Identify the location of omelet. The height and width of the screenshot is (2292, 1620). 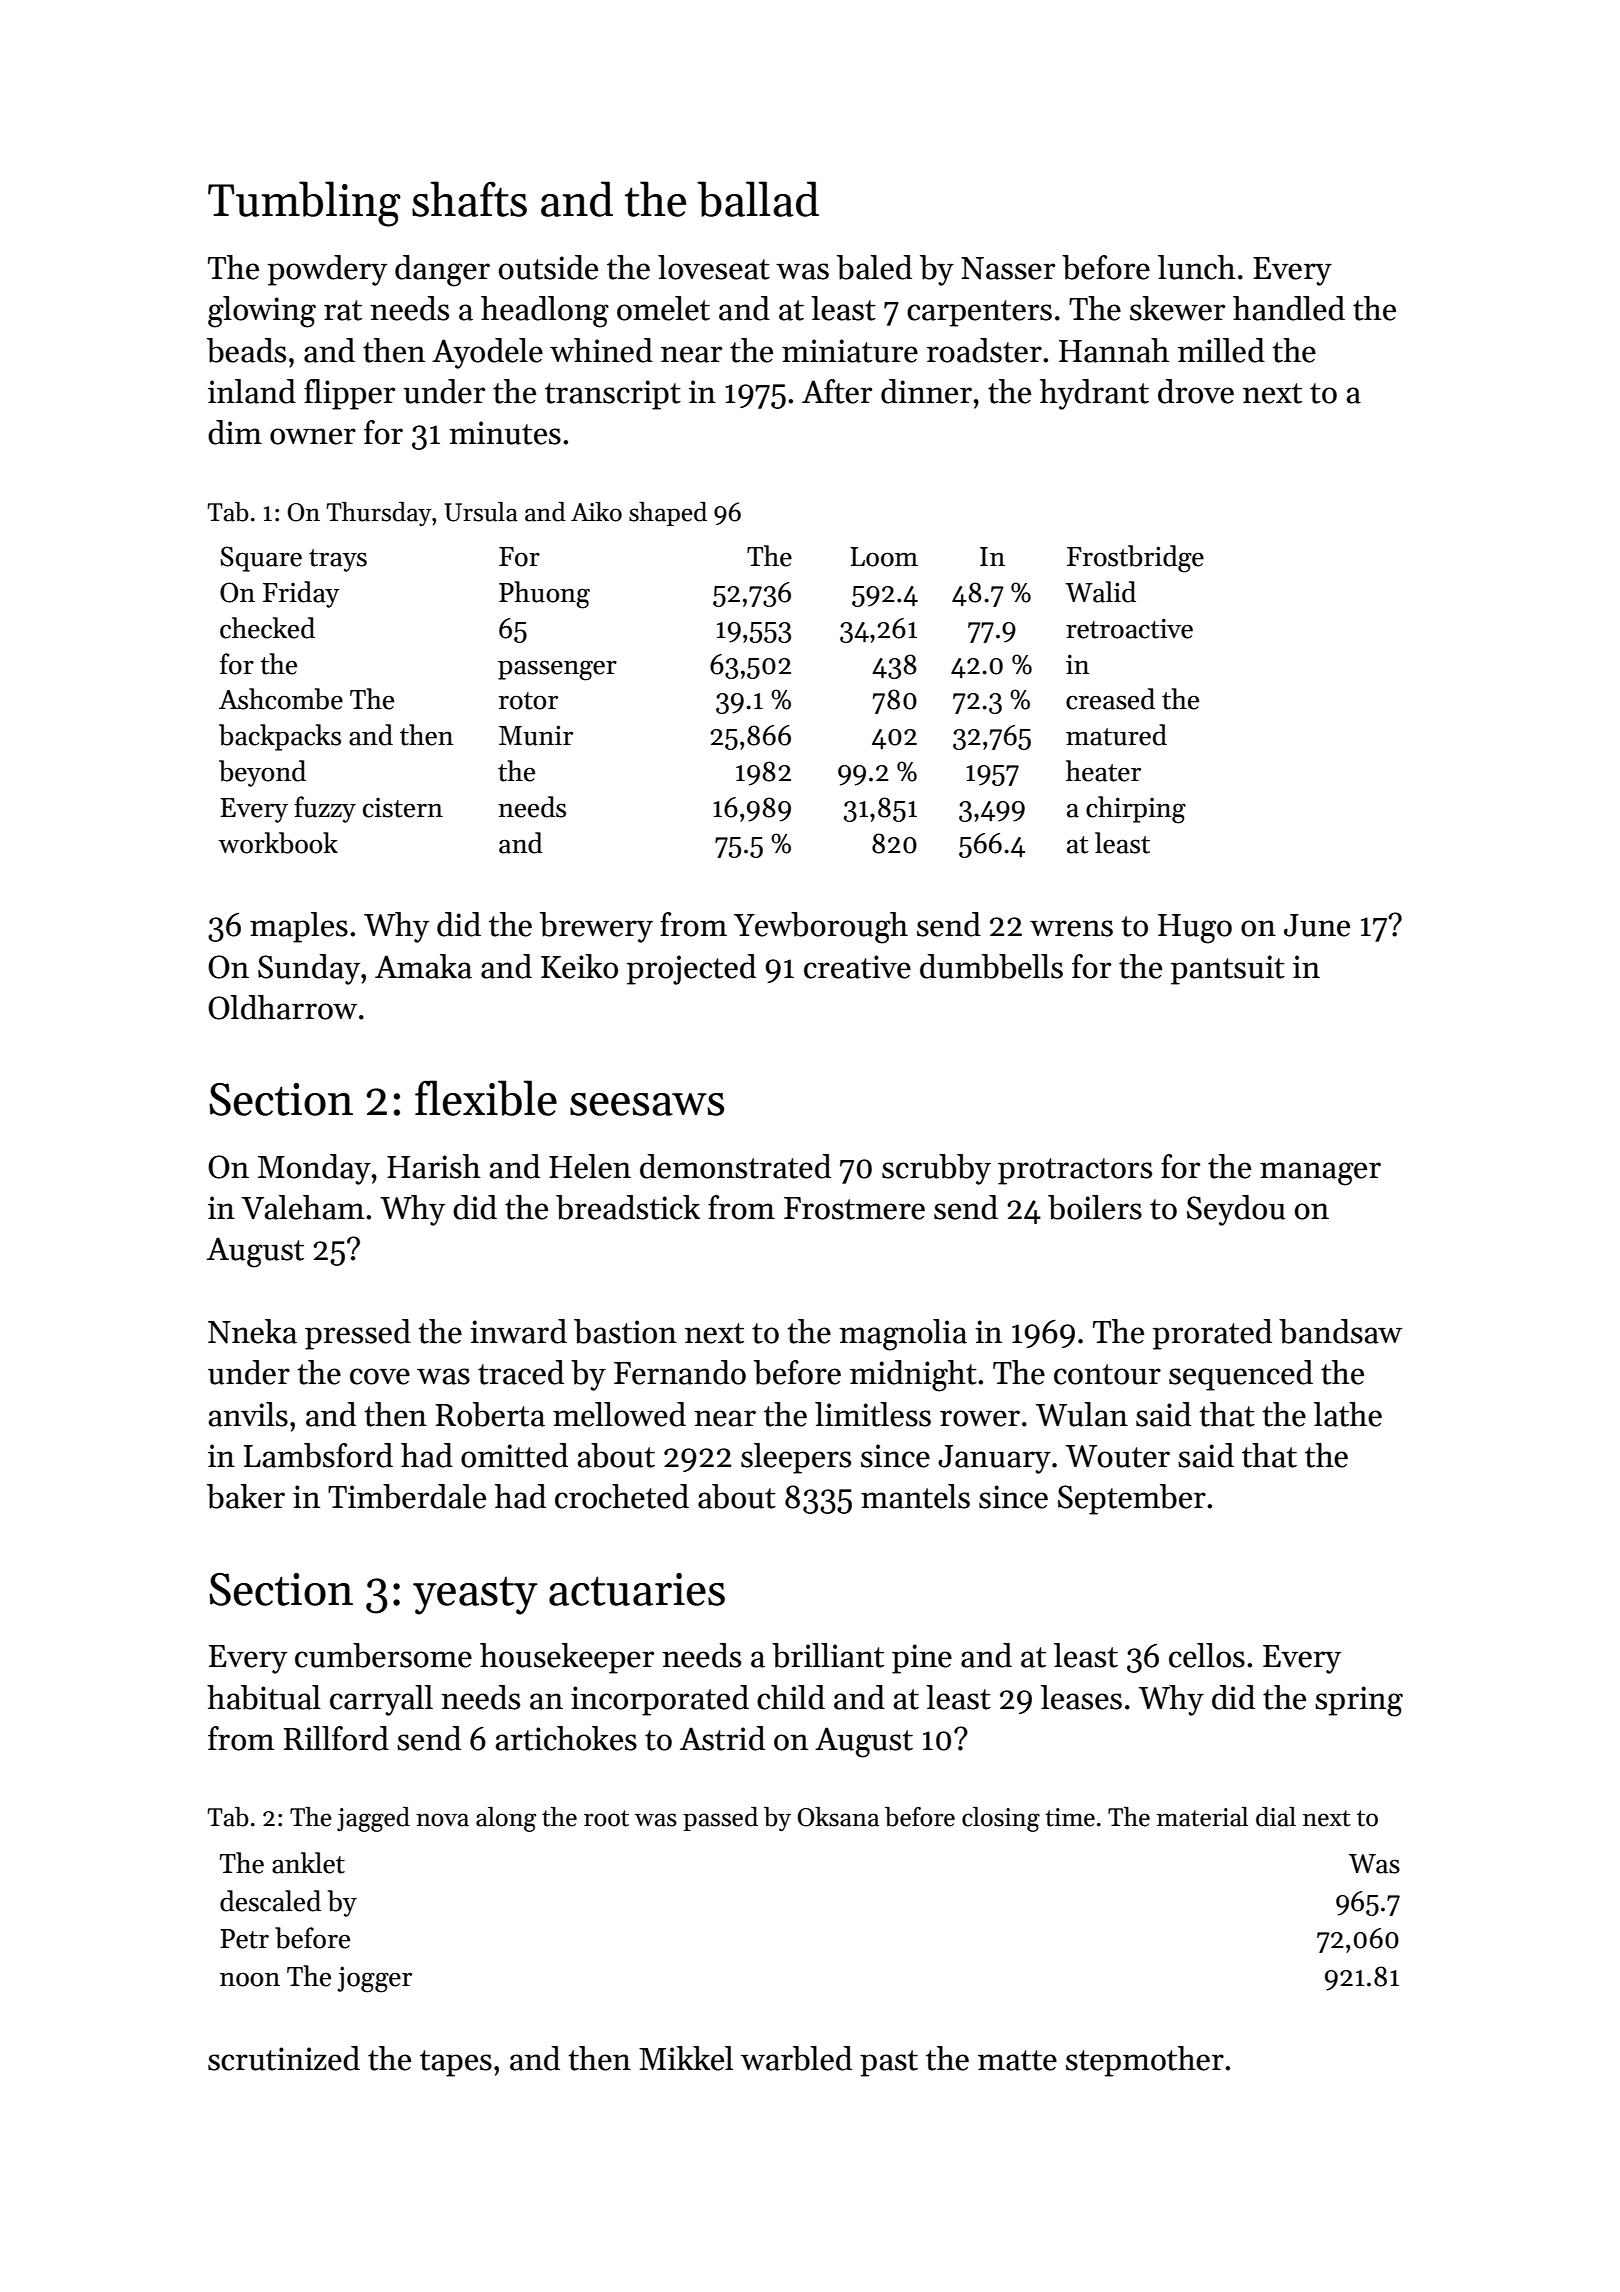
(663, 308).
